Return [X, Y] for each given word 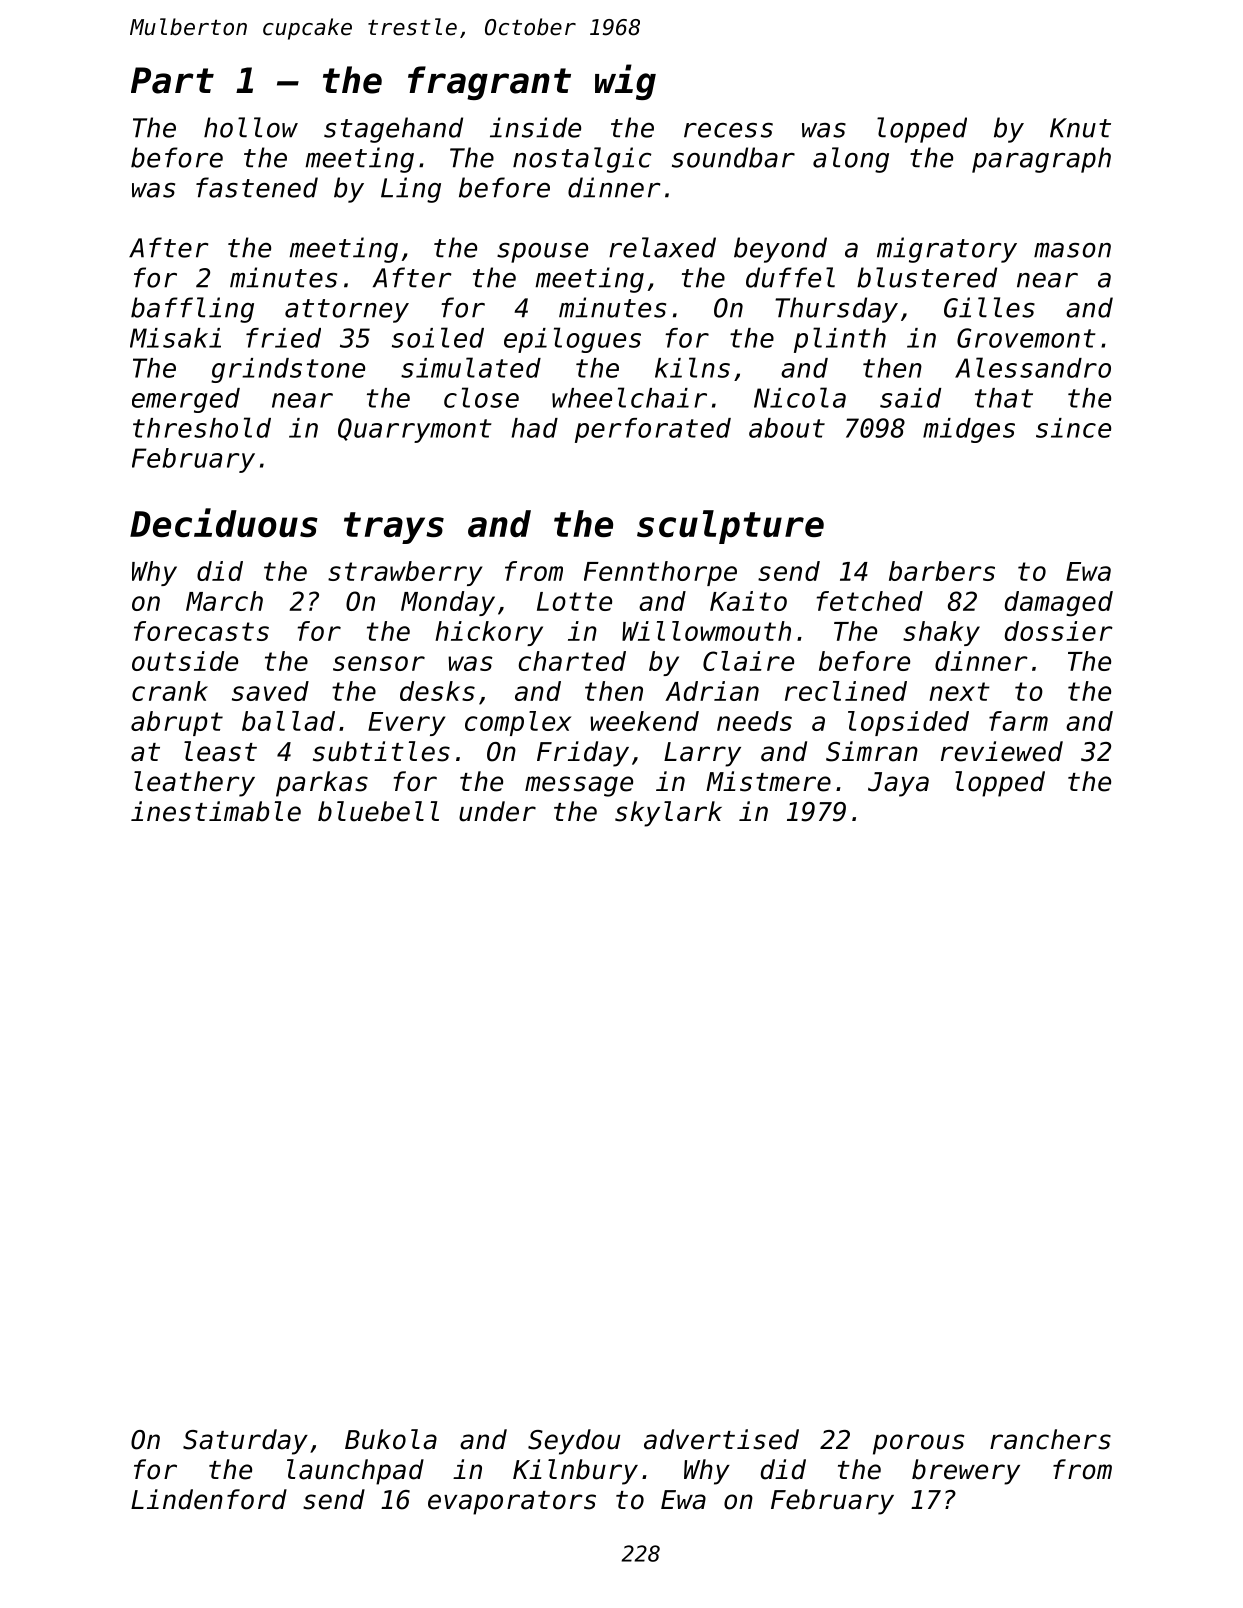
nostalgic [582, 160]
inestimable [216, 811]
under [497, 811]
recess [728, 130]
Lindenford [209, 1499]
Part [172, 80]
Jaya [898, 784]
